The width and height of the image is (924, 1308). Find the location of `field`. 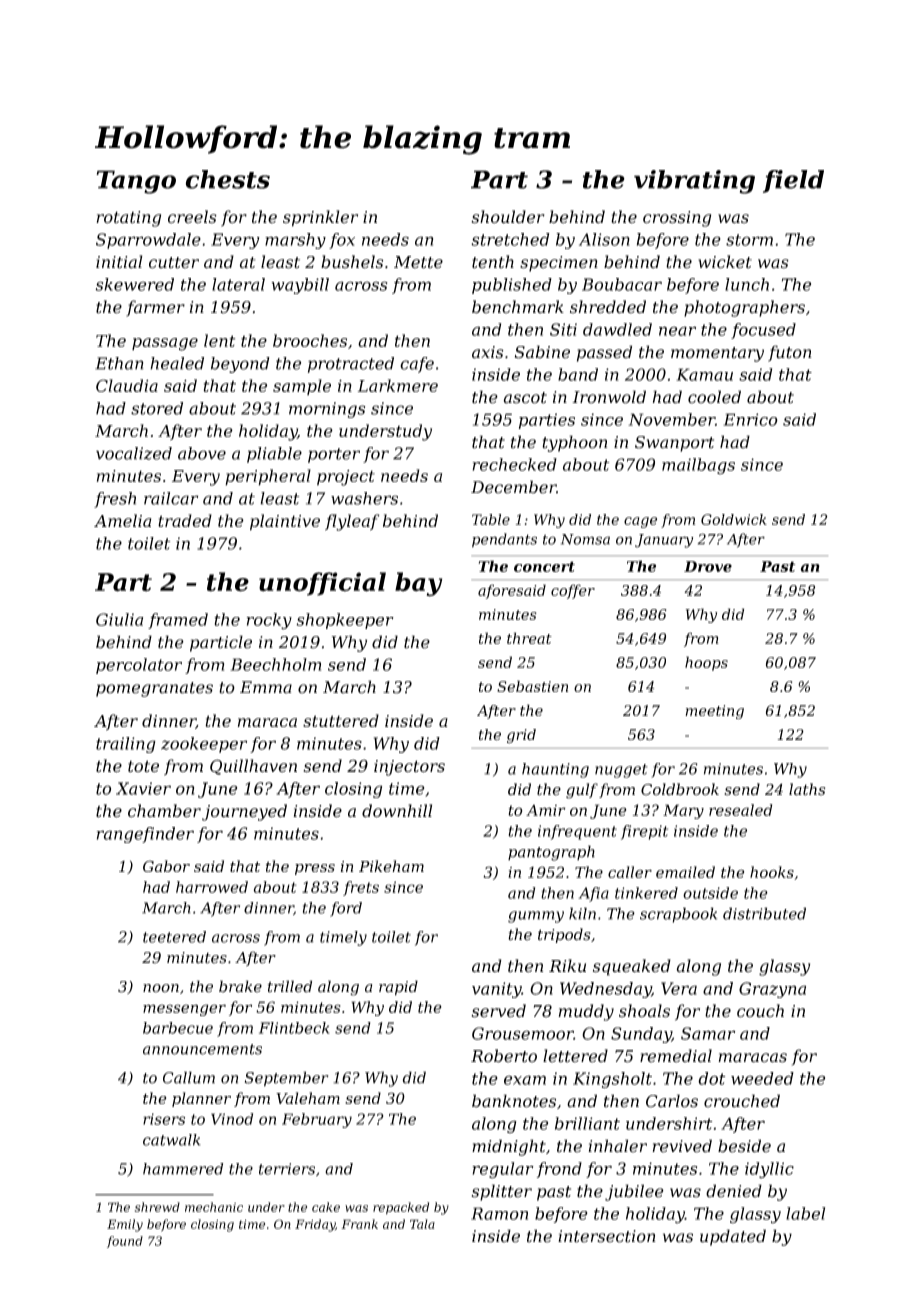

field is located at coordinates (793, 181).
